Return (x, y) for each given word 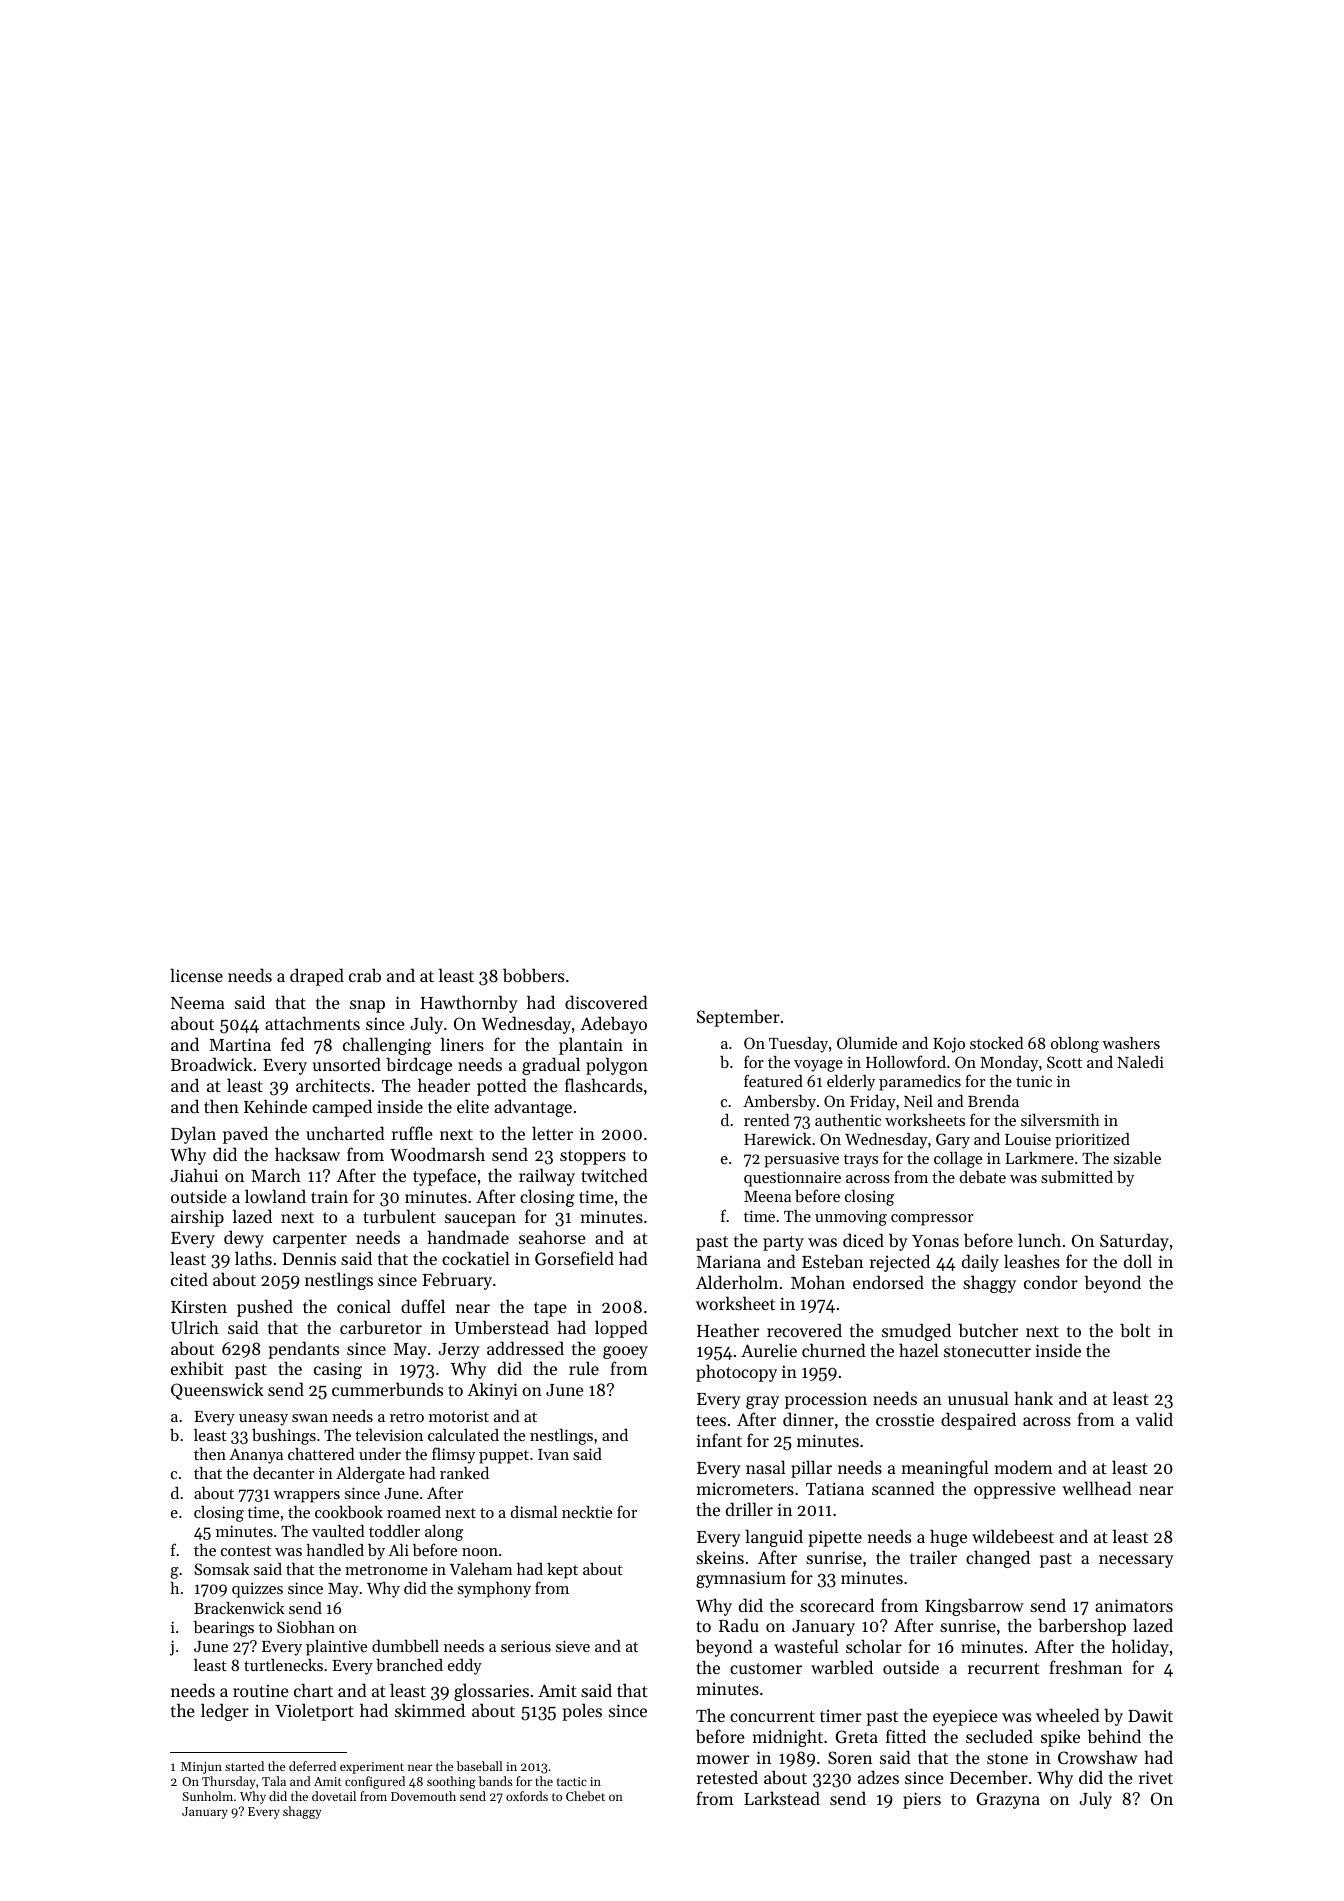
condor (1051, 1282)
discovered (606, 1002)
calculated (463, 1435)
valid (1154, 1419)
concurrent (772, 1716)
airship (197, 1218)
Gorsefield (574, 1258)
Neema (198, 1003)
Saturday (1134, 1242)
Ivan (553, 1454)
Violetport (314, 1712)
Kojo (949, 1045)
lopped (621, 1329)
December (989, 1777)
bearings (224, 1629)
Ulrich (195, 1327)
